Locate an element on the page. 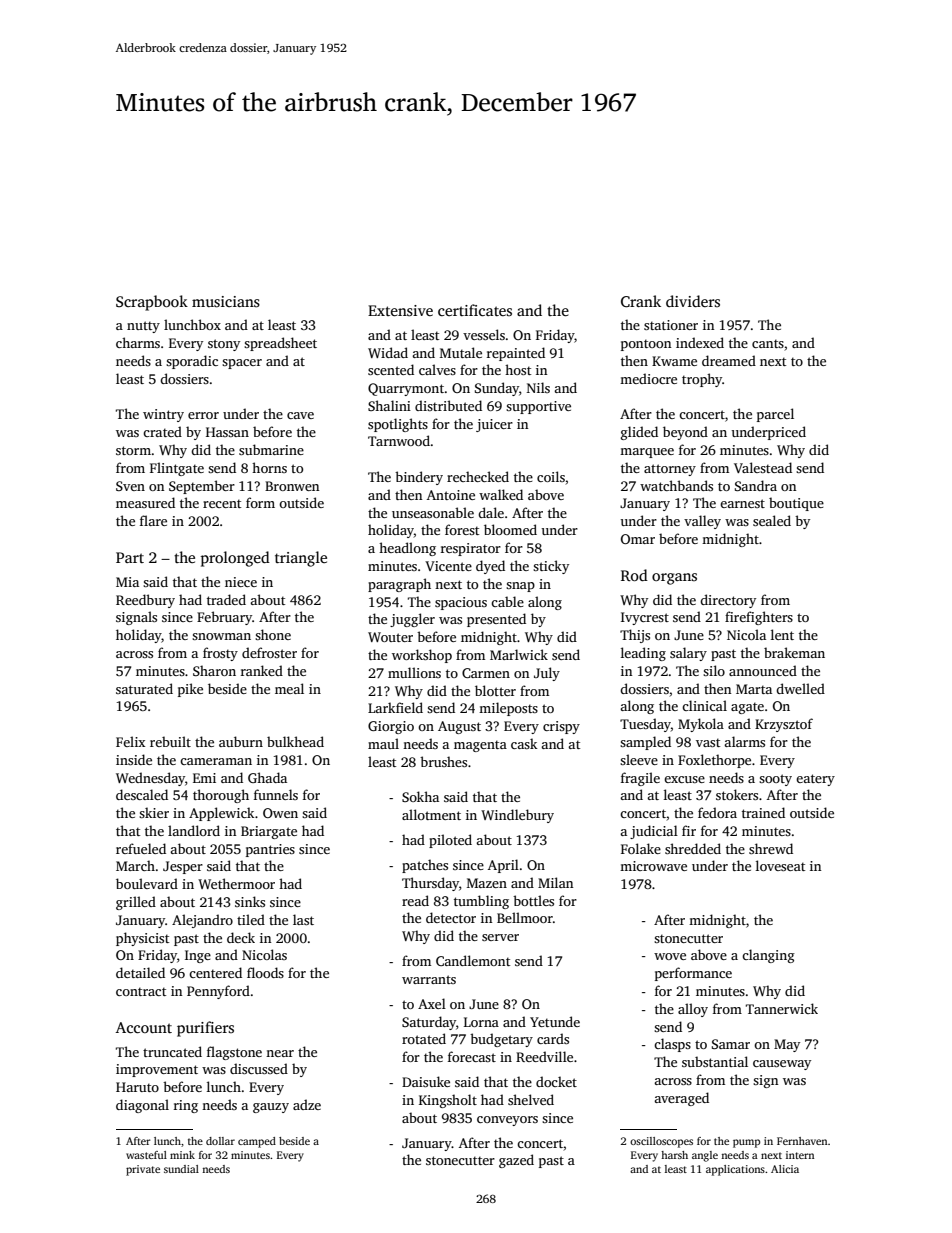 Image resolution: width=952 pixels, height=1233 pixels. tumbling is located at coordinates (481, 902).
